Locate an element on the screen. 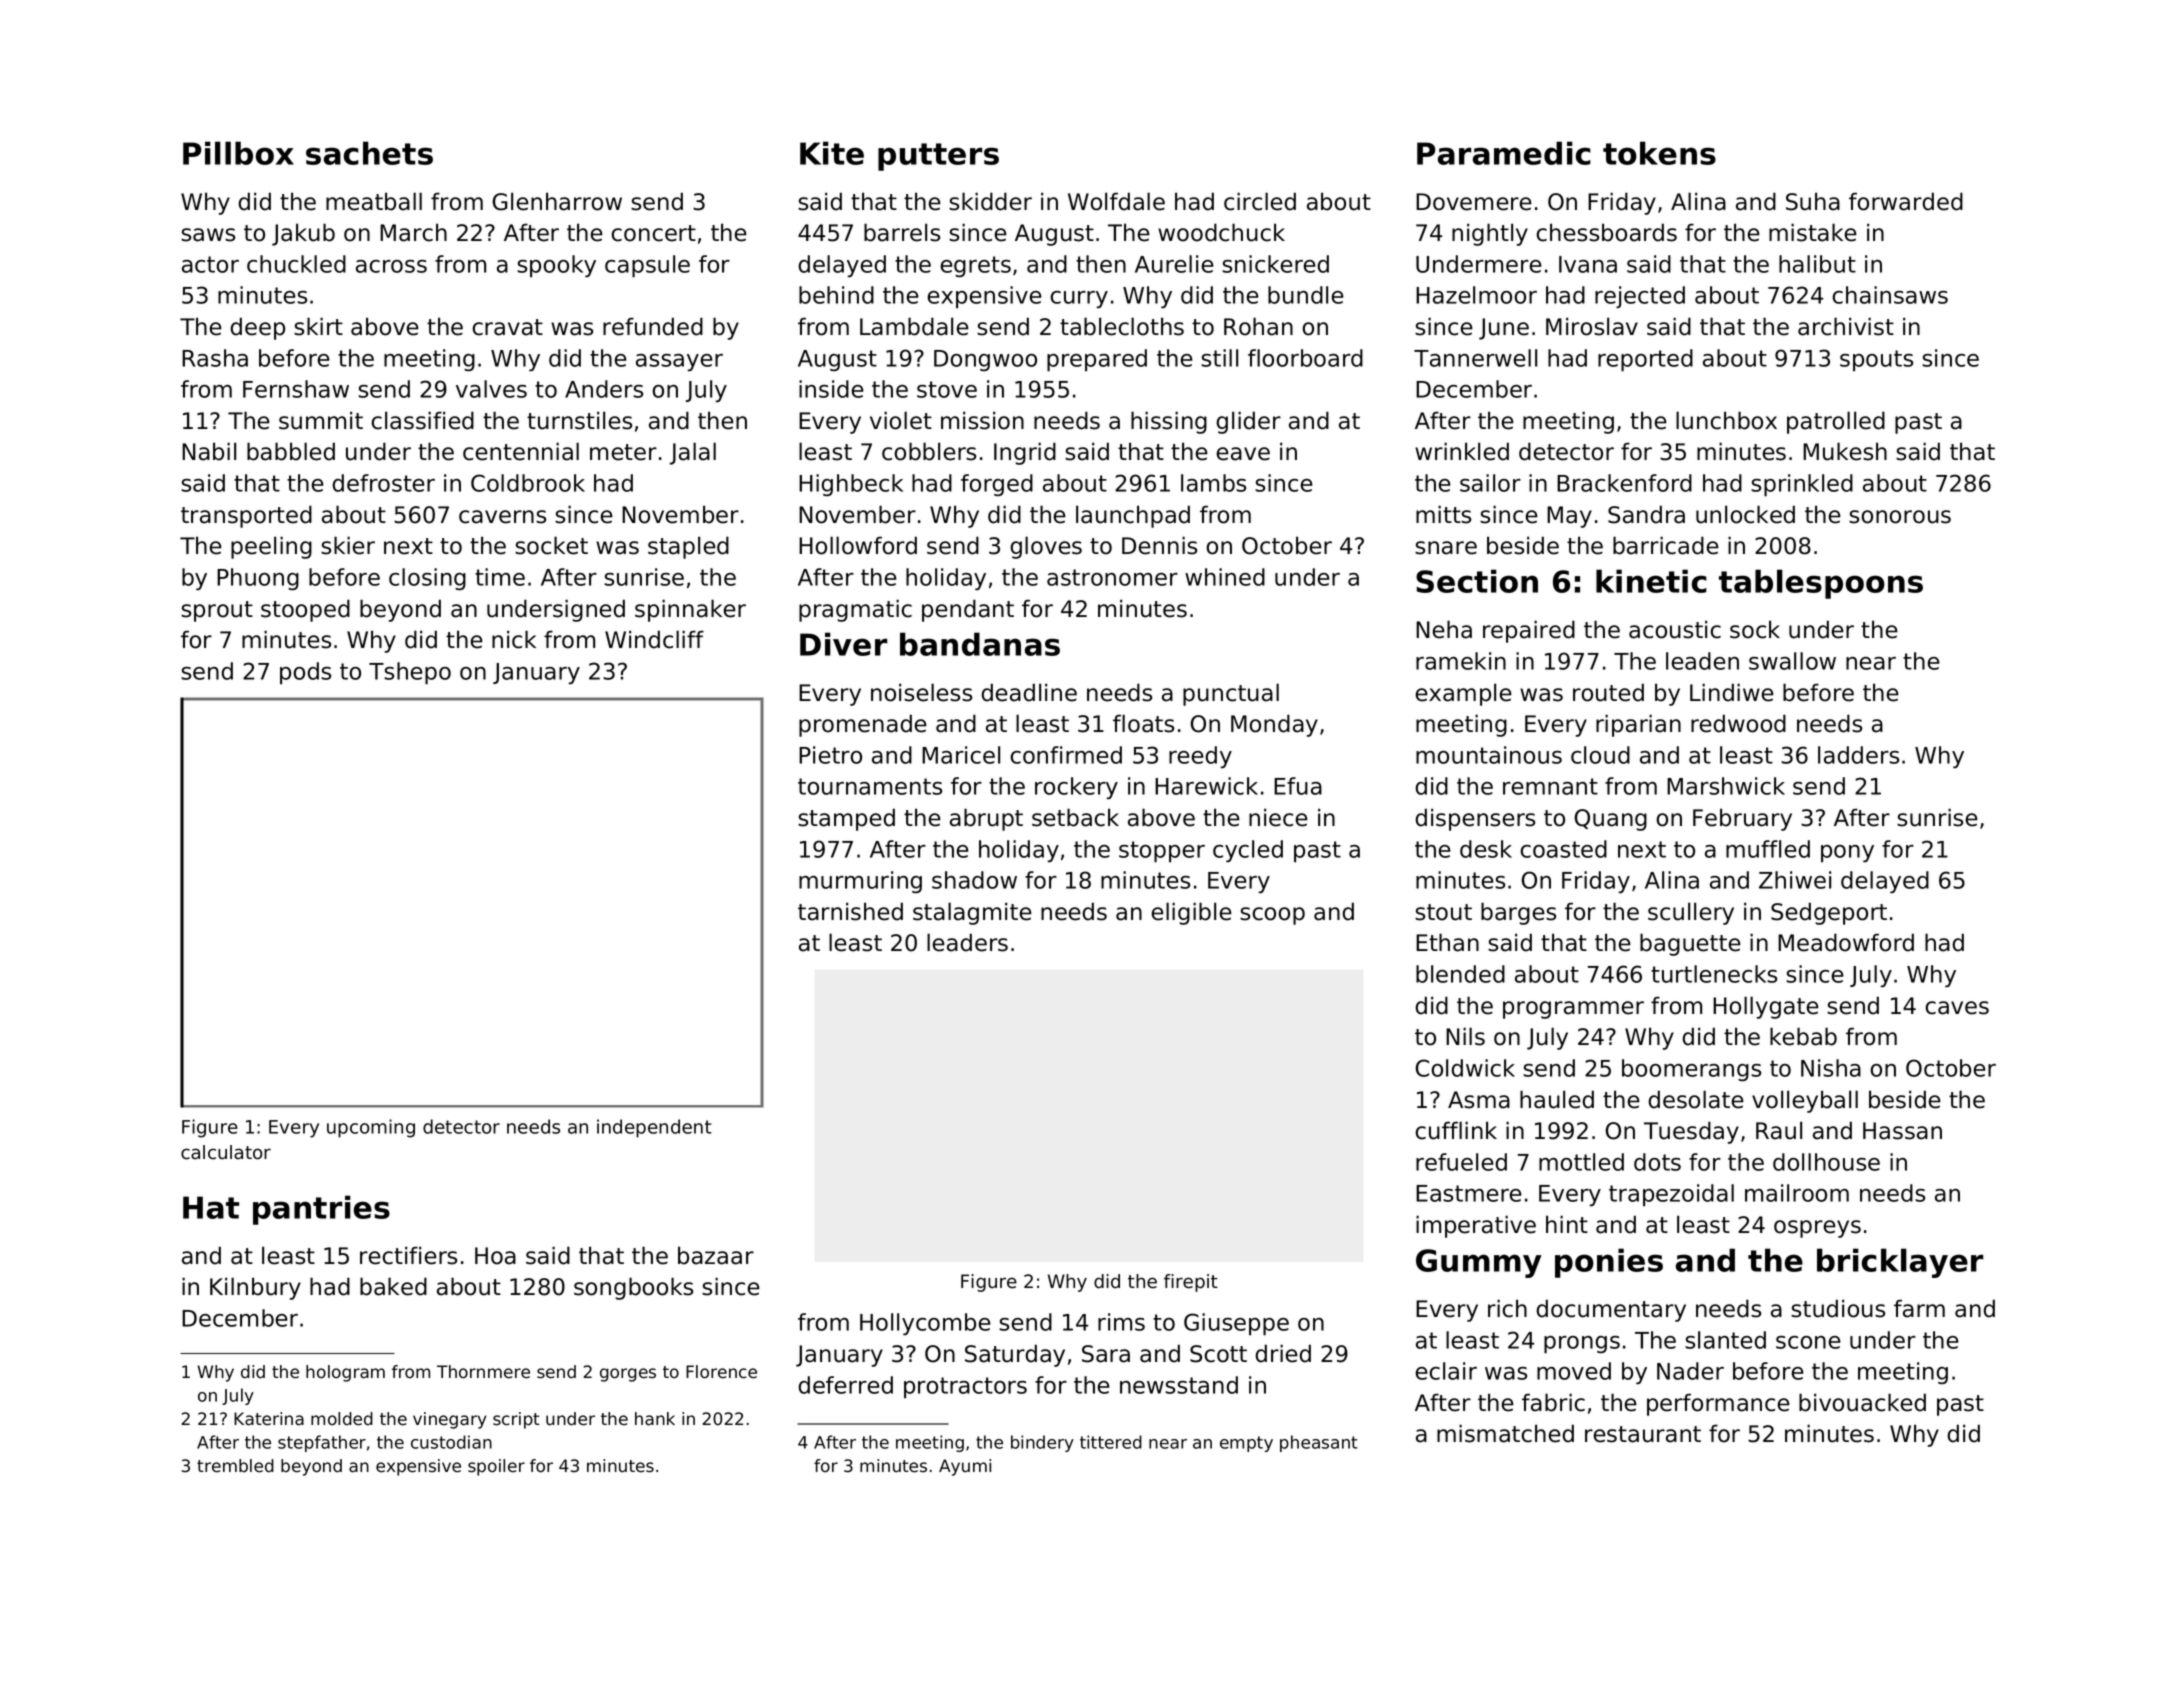  rejected is located at coordinates (1640, 297).
